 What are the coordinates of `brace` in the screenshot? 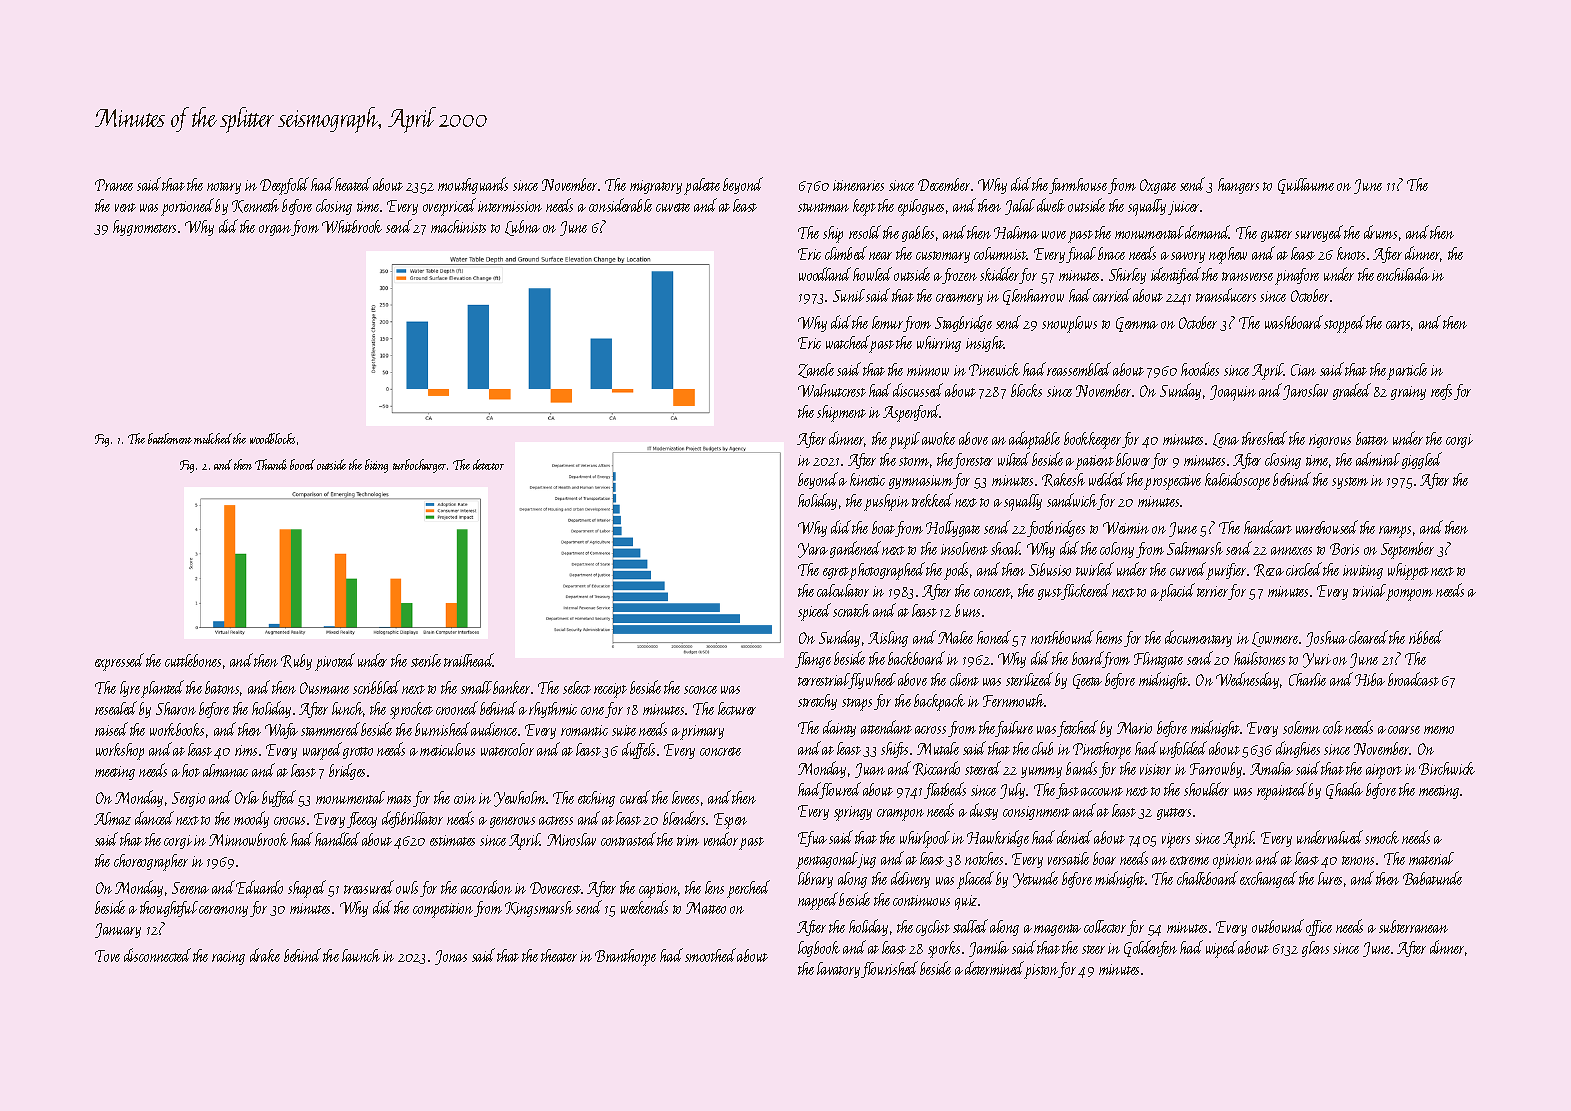 It's located at (1111, 253).
